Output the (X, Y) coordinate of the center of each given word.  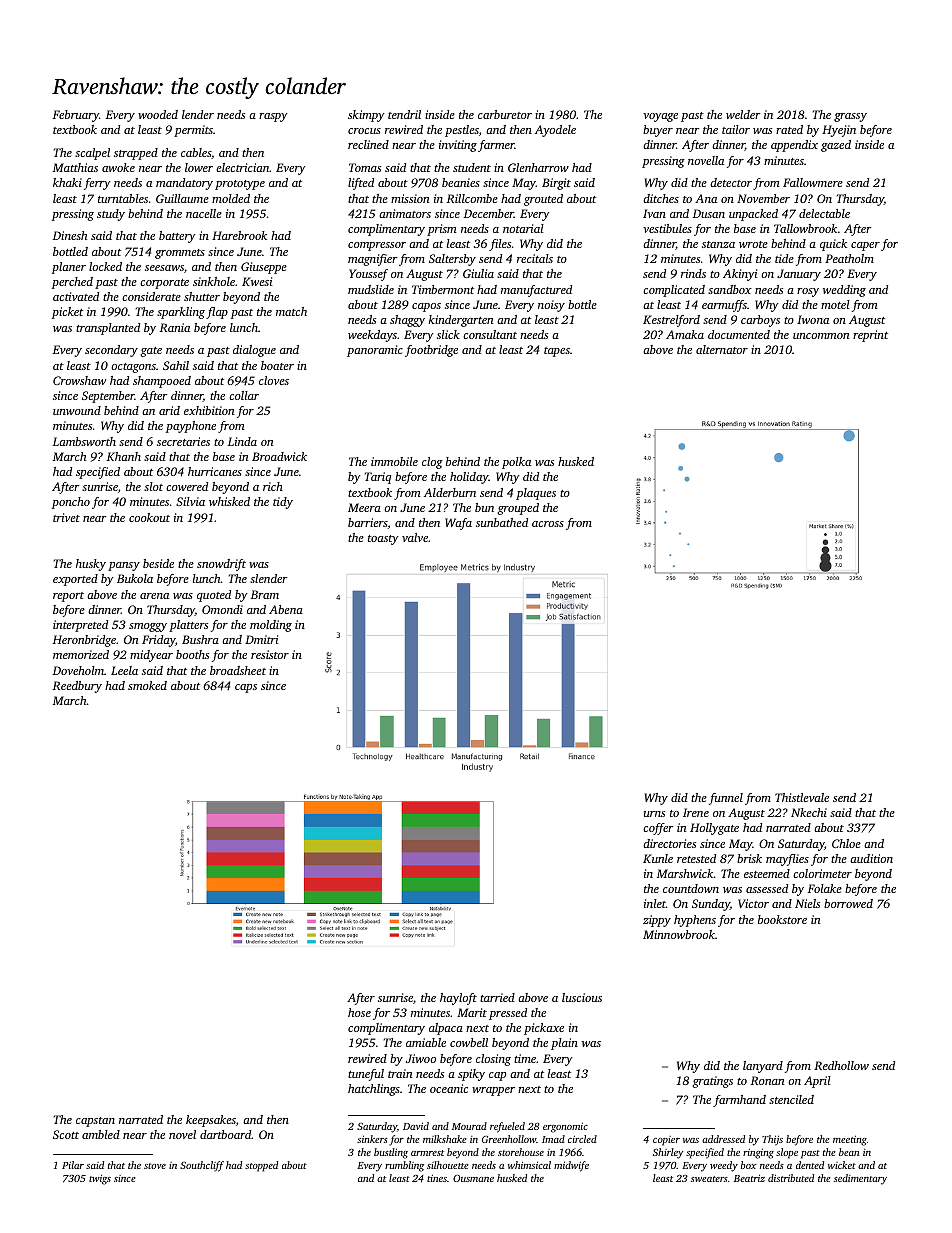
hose (359, 1012)
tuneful (366, 1075)
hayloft (458, 999)
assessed (767, 888)
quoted (214, 596)
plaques (536, 494)
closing (493, 1060)
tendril (404, 114)
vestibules (667, 228)
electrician (242, 167)
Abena (286, 609)
